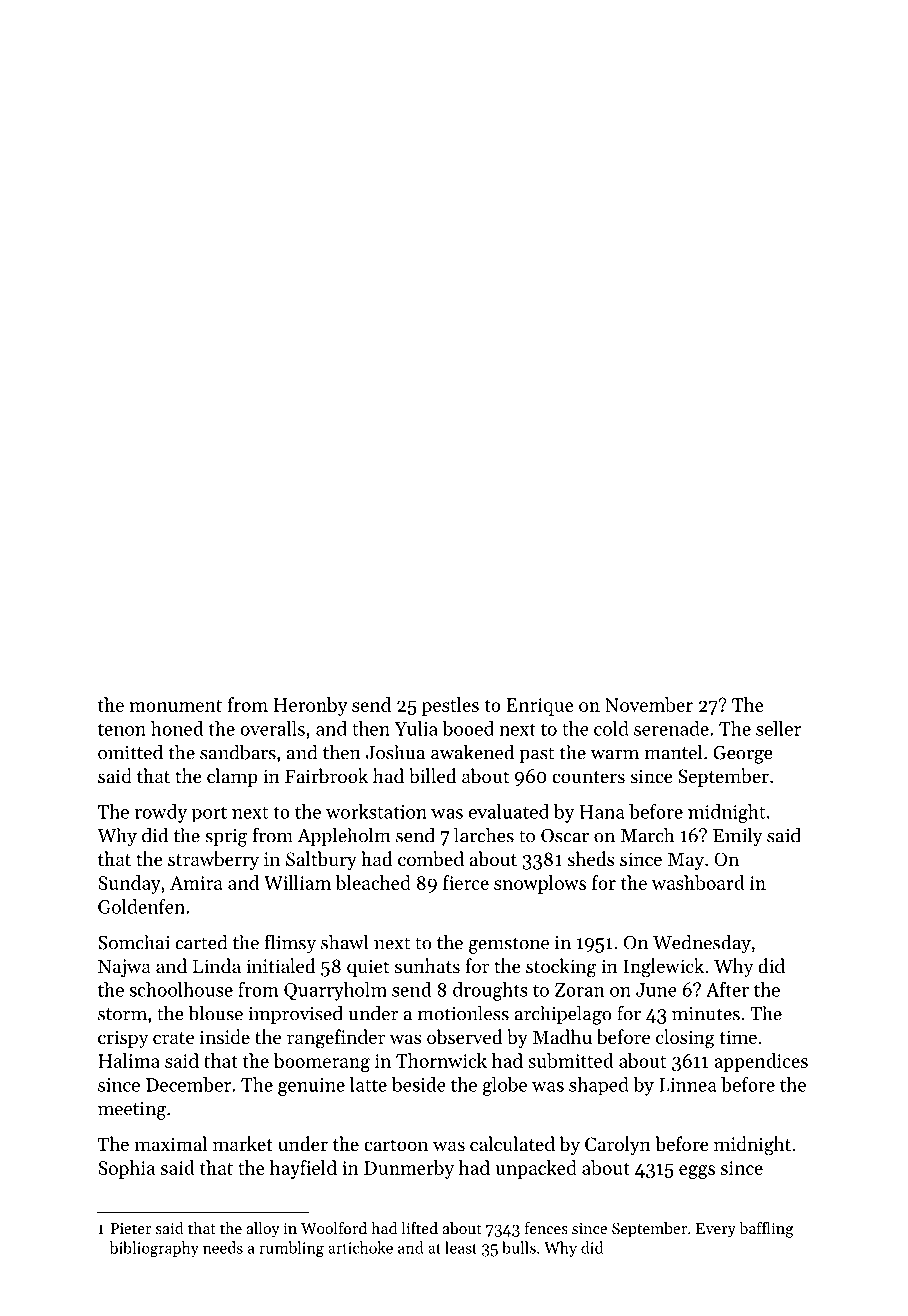 The width and height of the screenshot is (908, 1316). Describe the element at coordinates (614, 755) in the screenshot. I see `warm` at that location.
